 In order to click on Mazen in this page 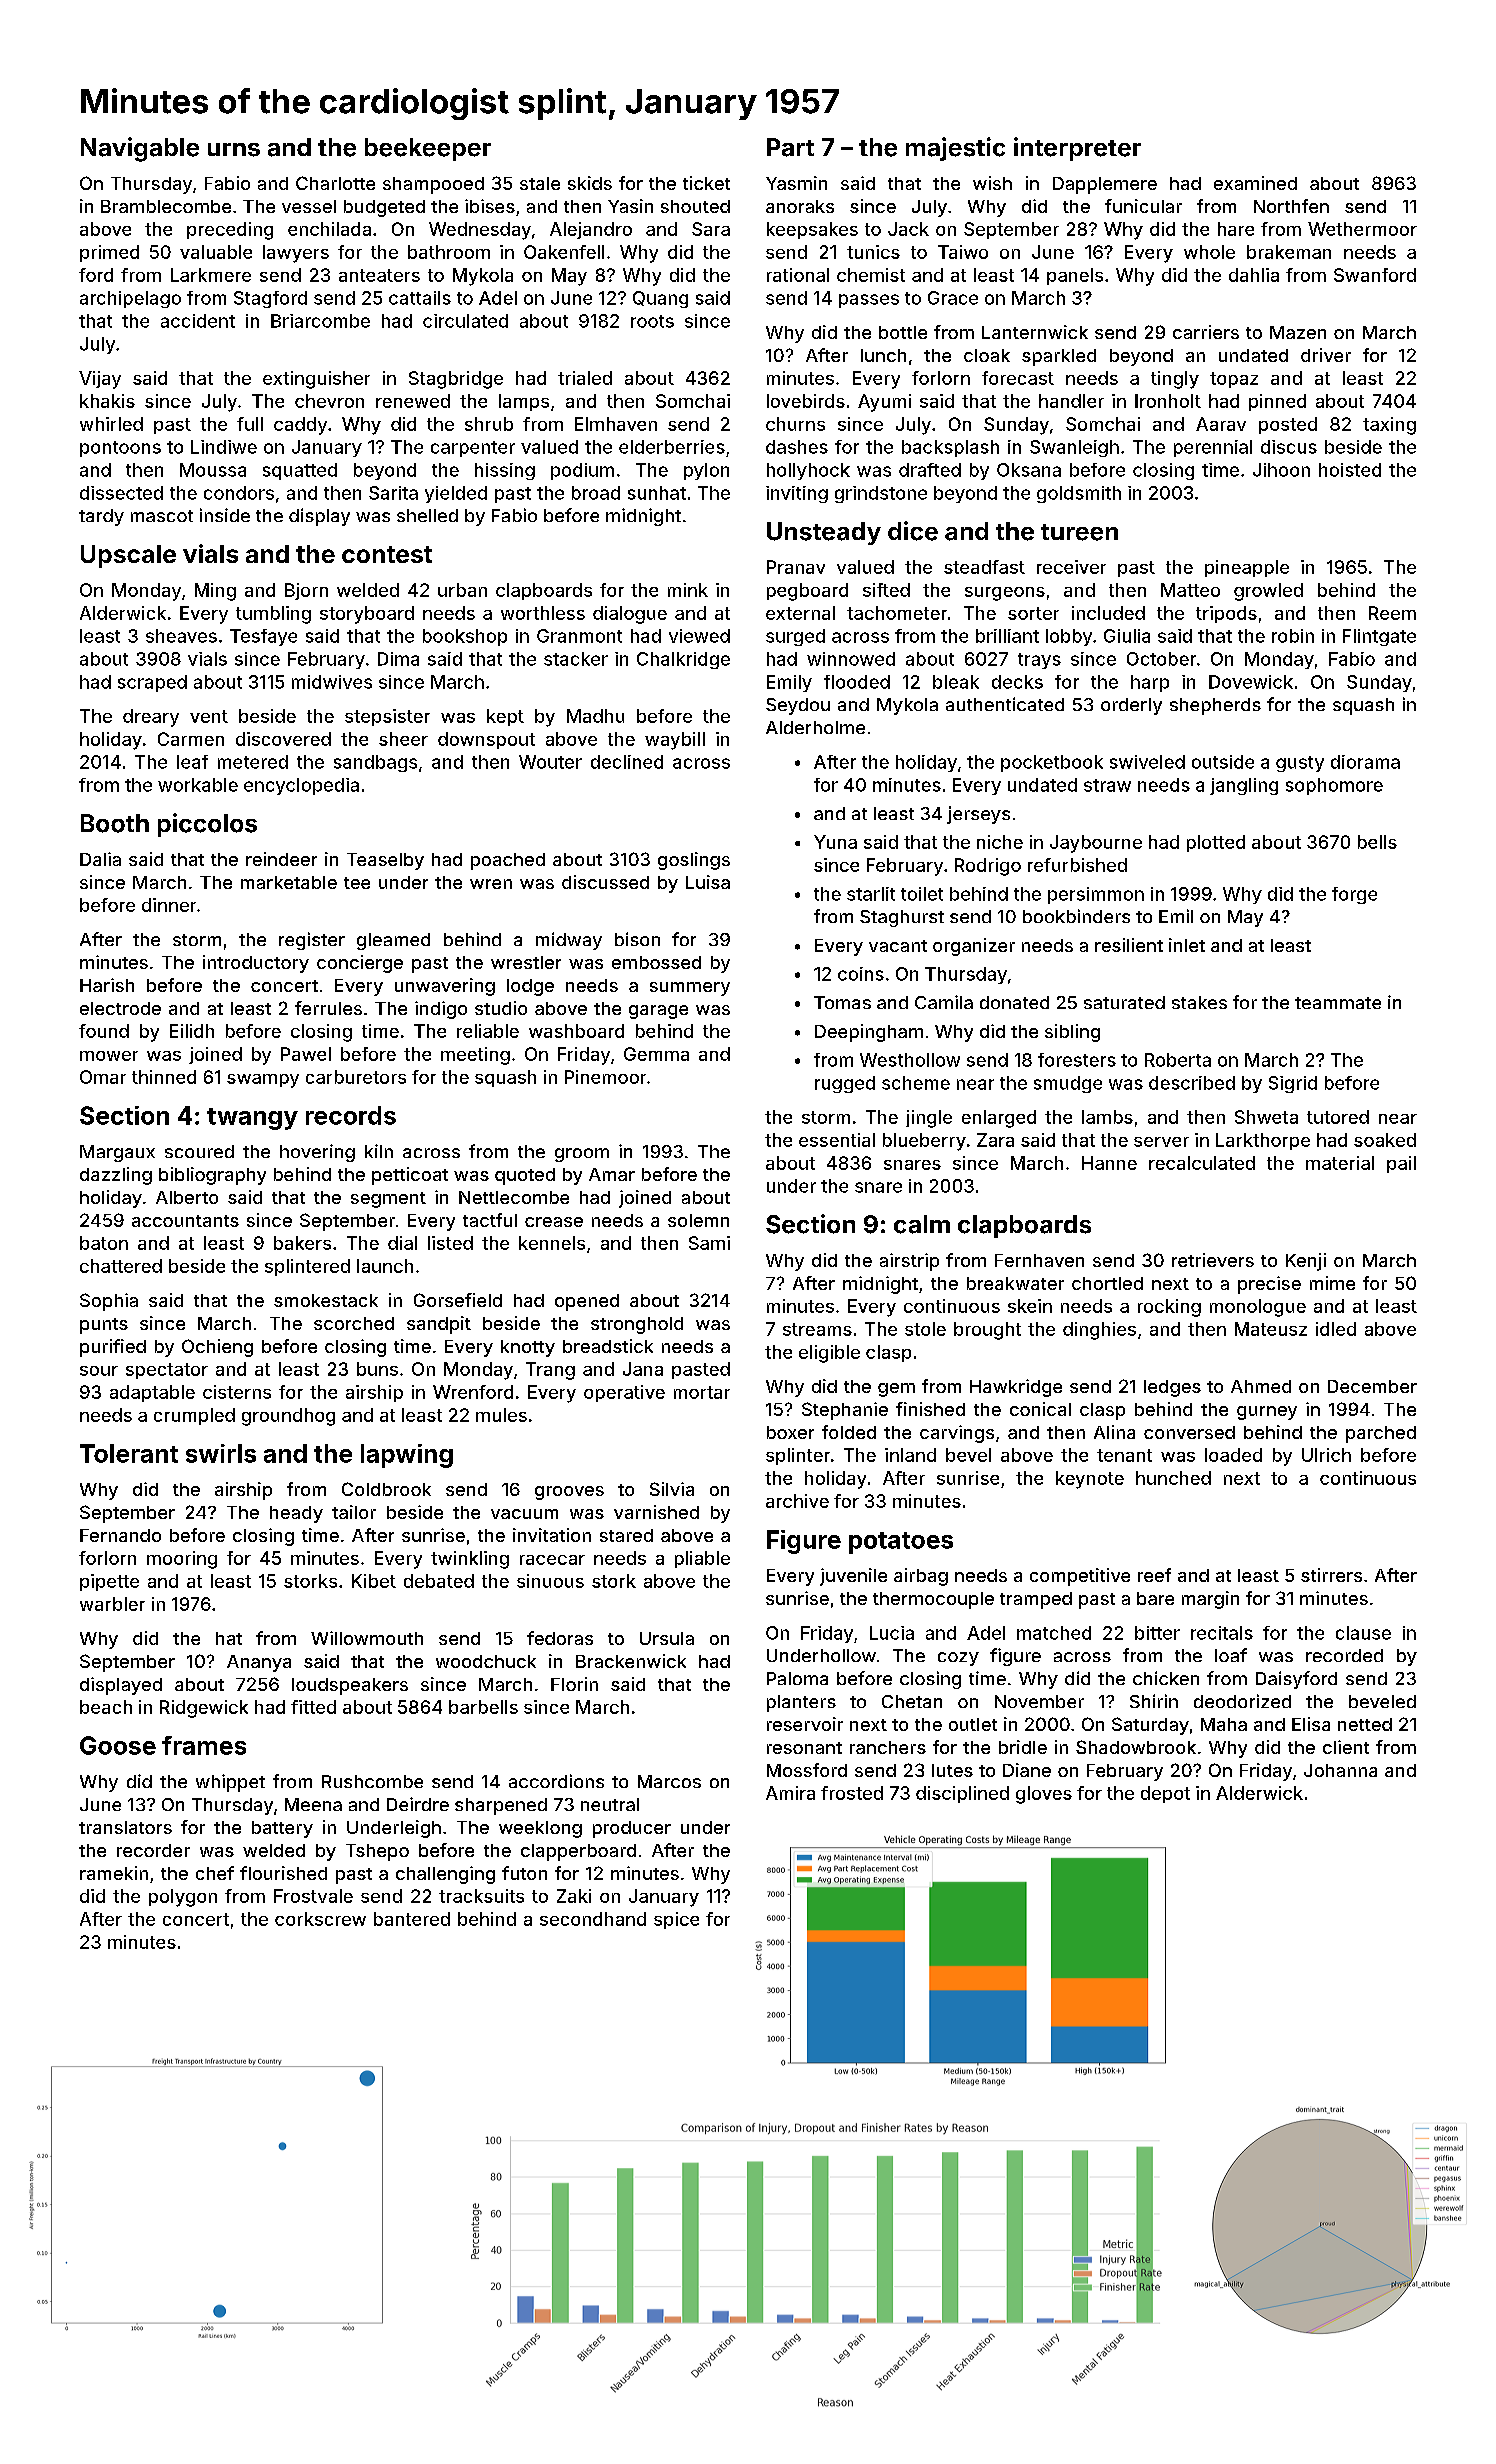, I will do `click(1298, 332)`.
